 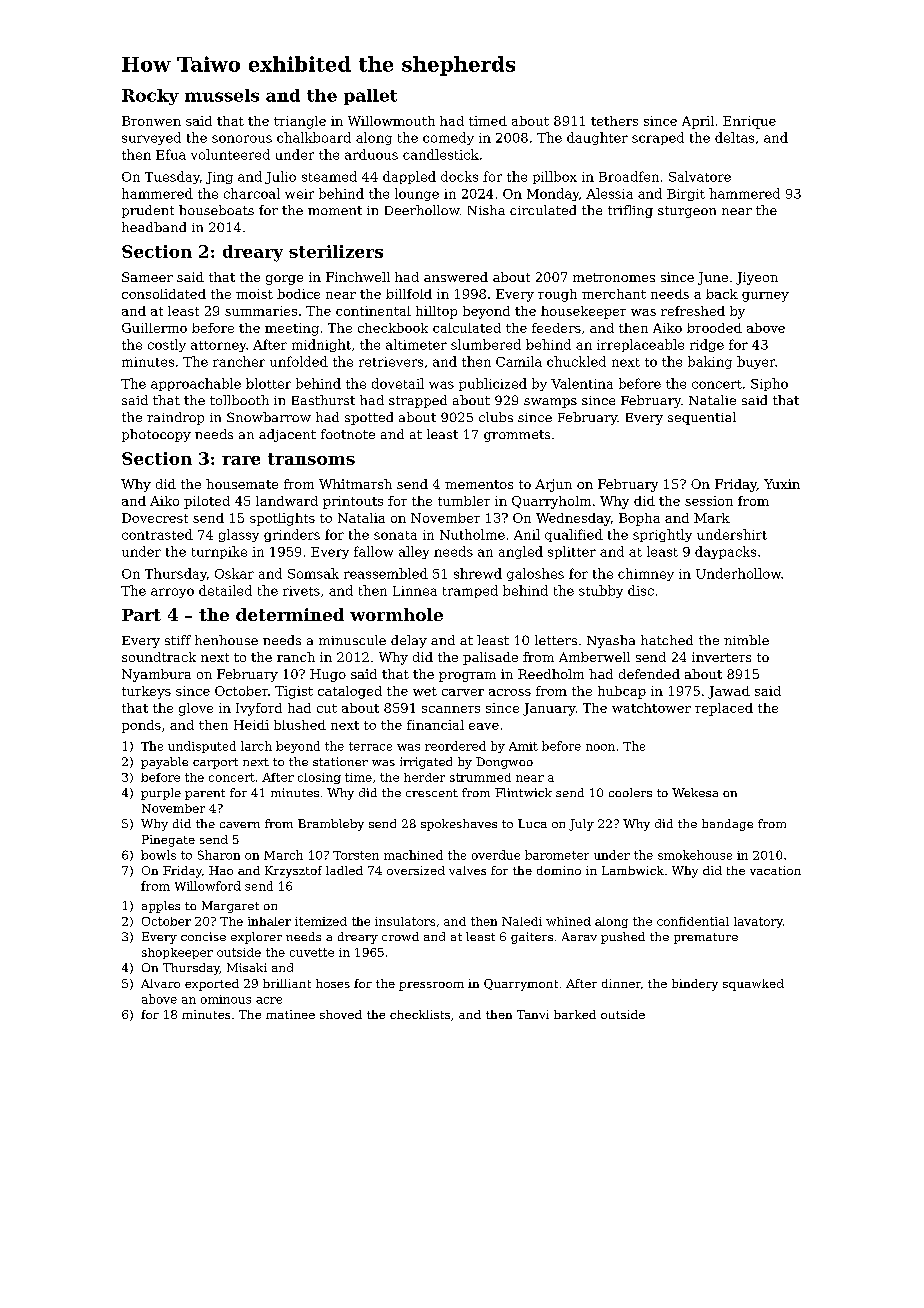 I want to click on daypacks, so click(x=725, y=552).
